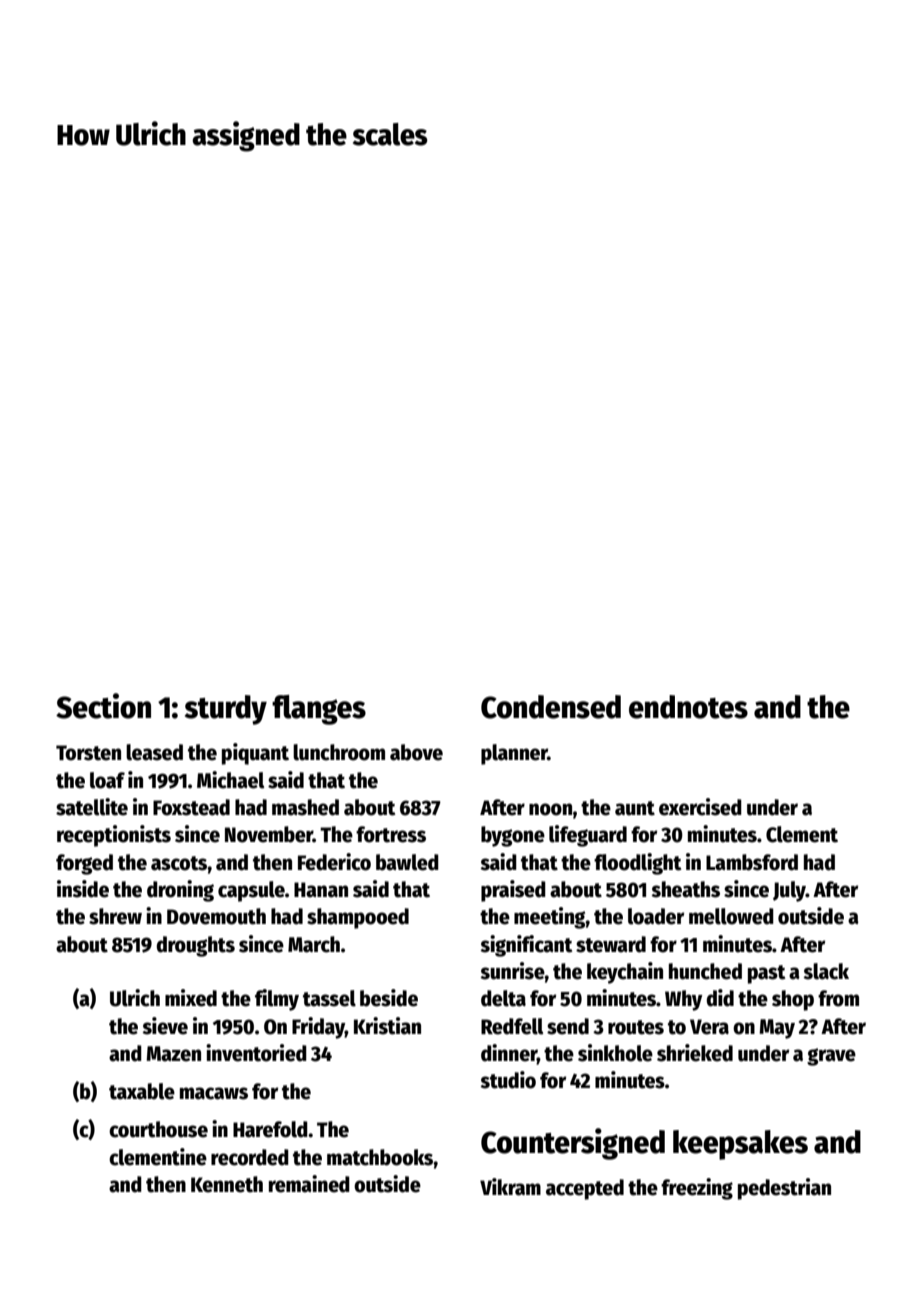 The height and width of the screenshot is (1314, 924). What do you see at coordinates (114, 836) in the screenshot?
I see `receptionists` at bounding box center [114, 836].
